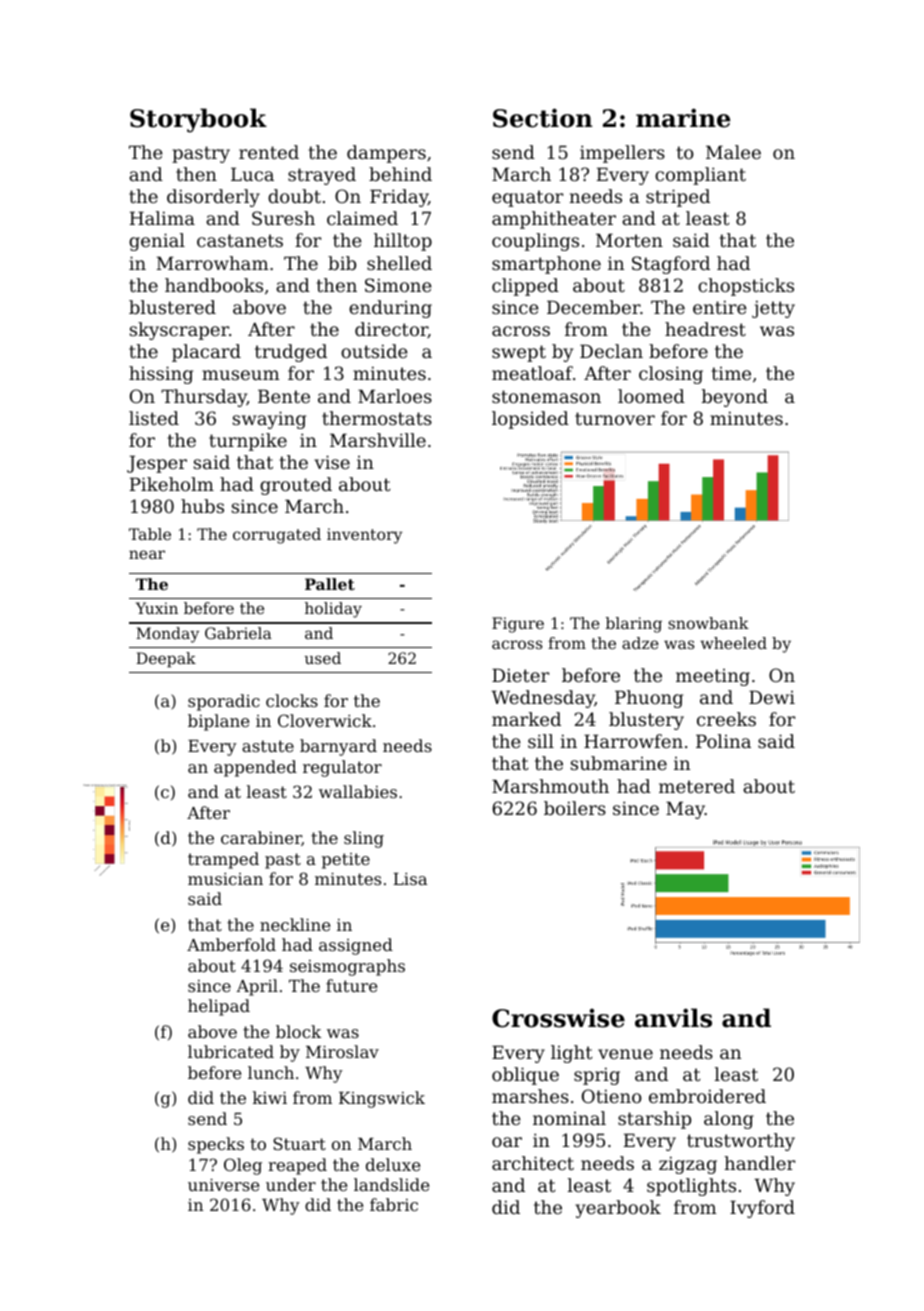 The image size is (924, 1311). I want to click on Miroslav, so click(342, 1051).
